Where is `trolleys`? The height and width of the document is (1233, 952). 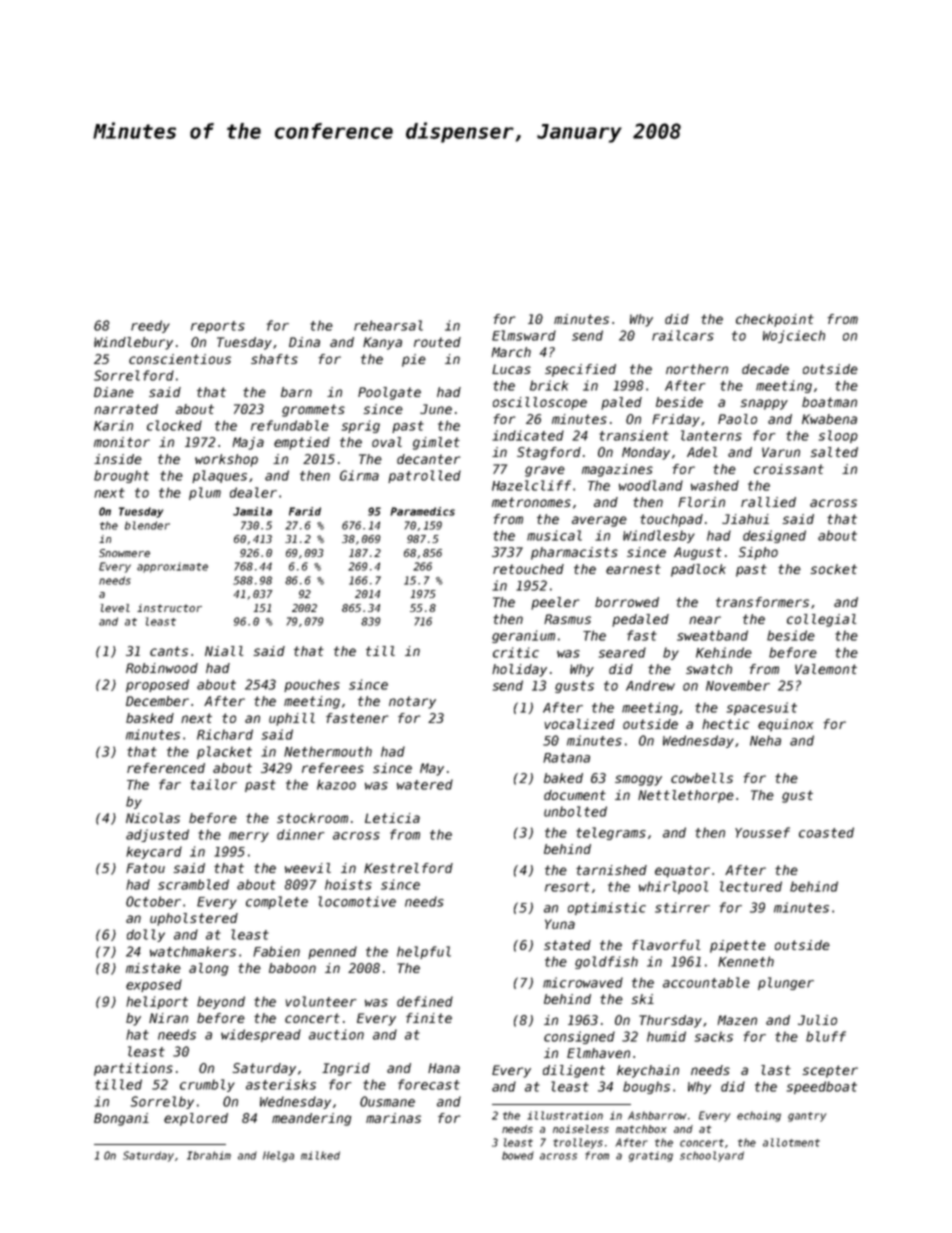
trolleys is located at coordinates (578, 1143).
